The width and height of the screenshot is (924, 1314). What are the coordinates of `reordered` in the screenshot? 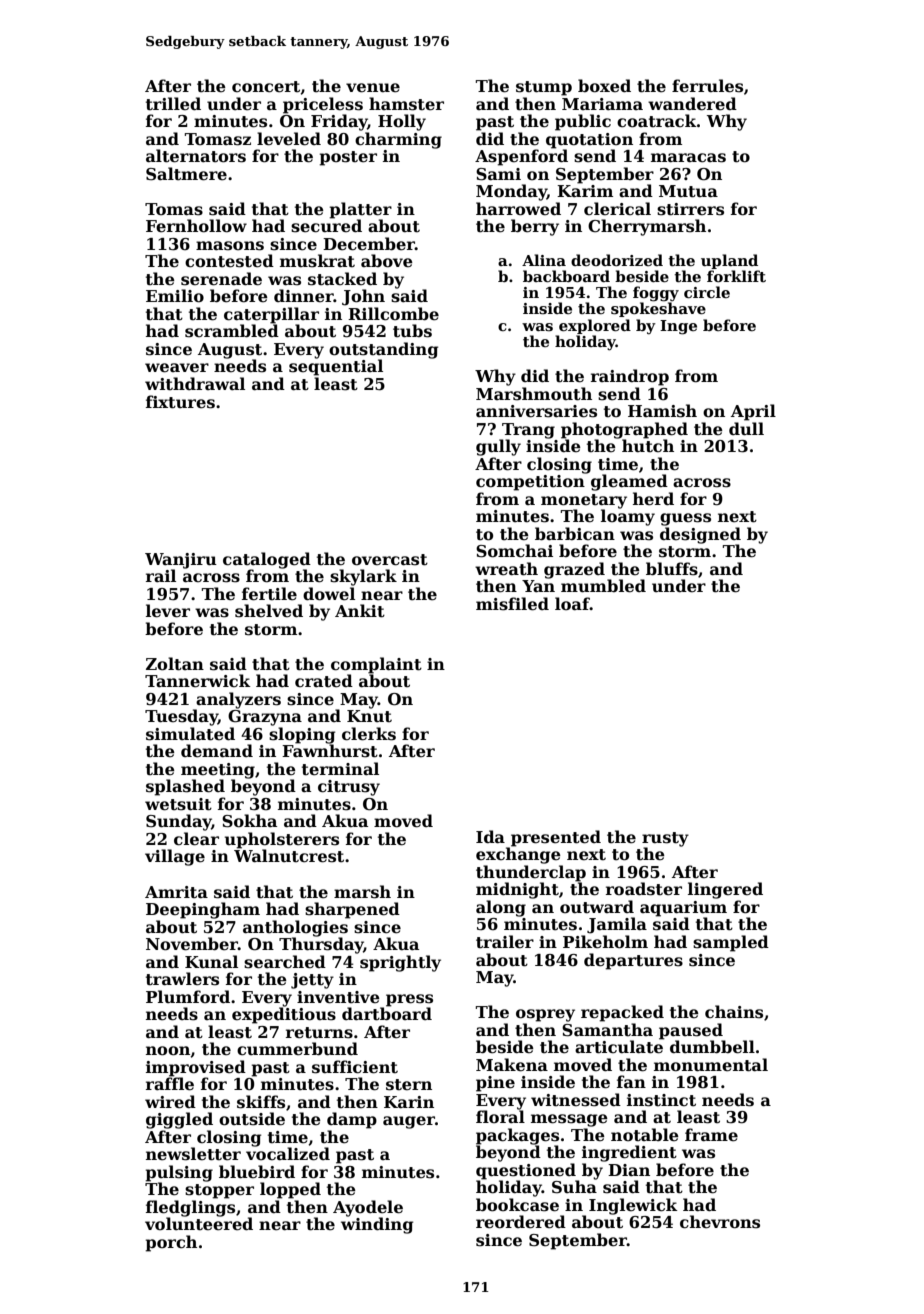 It's located at (521, 1222).
